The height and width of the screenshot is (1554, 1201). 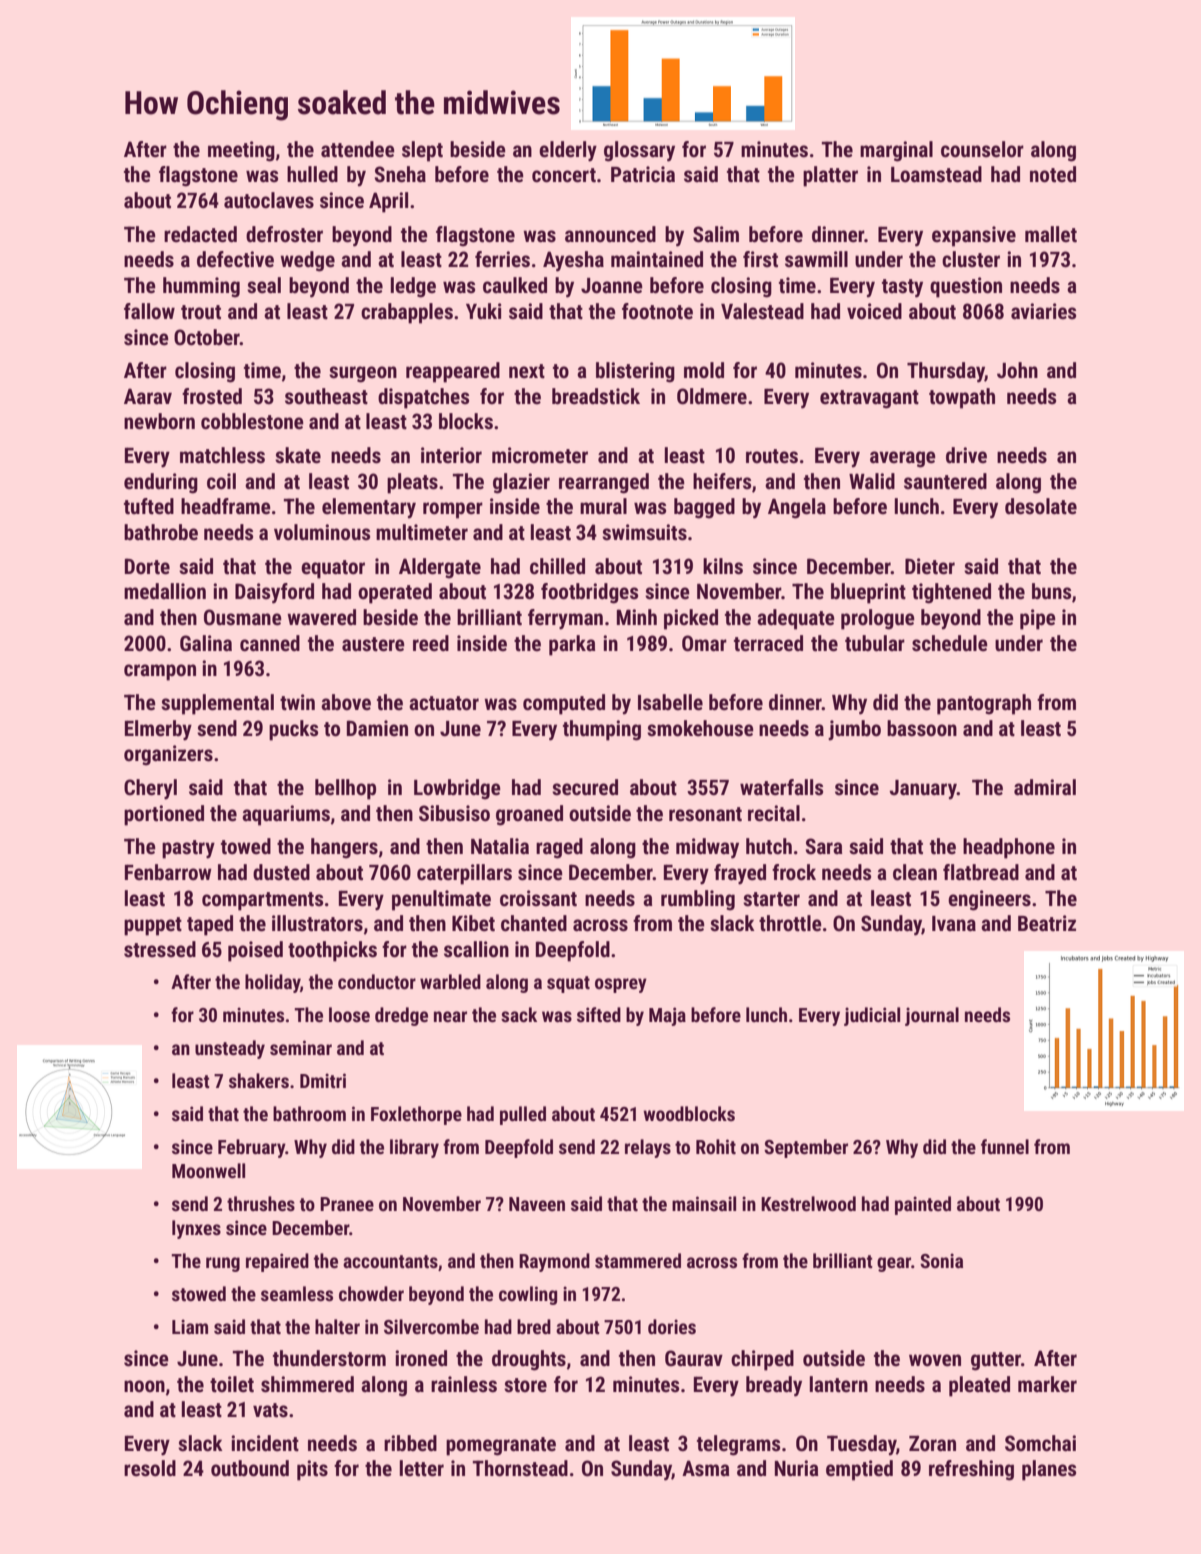 What do you see at coordinates (206, 643) in the screenshot?
I see `Galina` at bounding box center [206, 643].
